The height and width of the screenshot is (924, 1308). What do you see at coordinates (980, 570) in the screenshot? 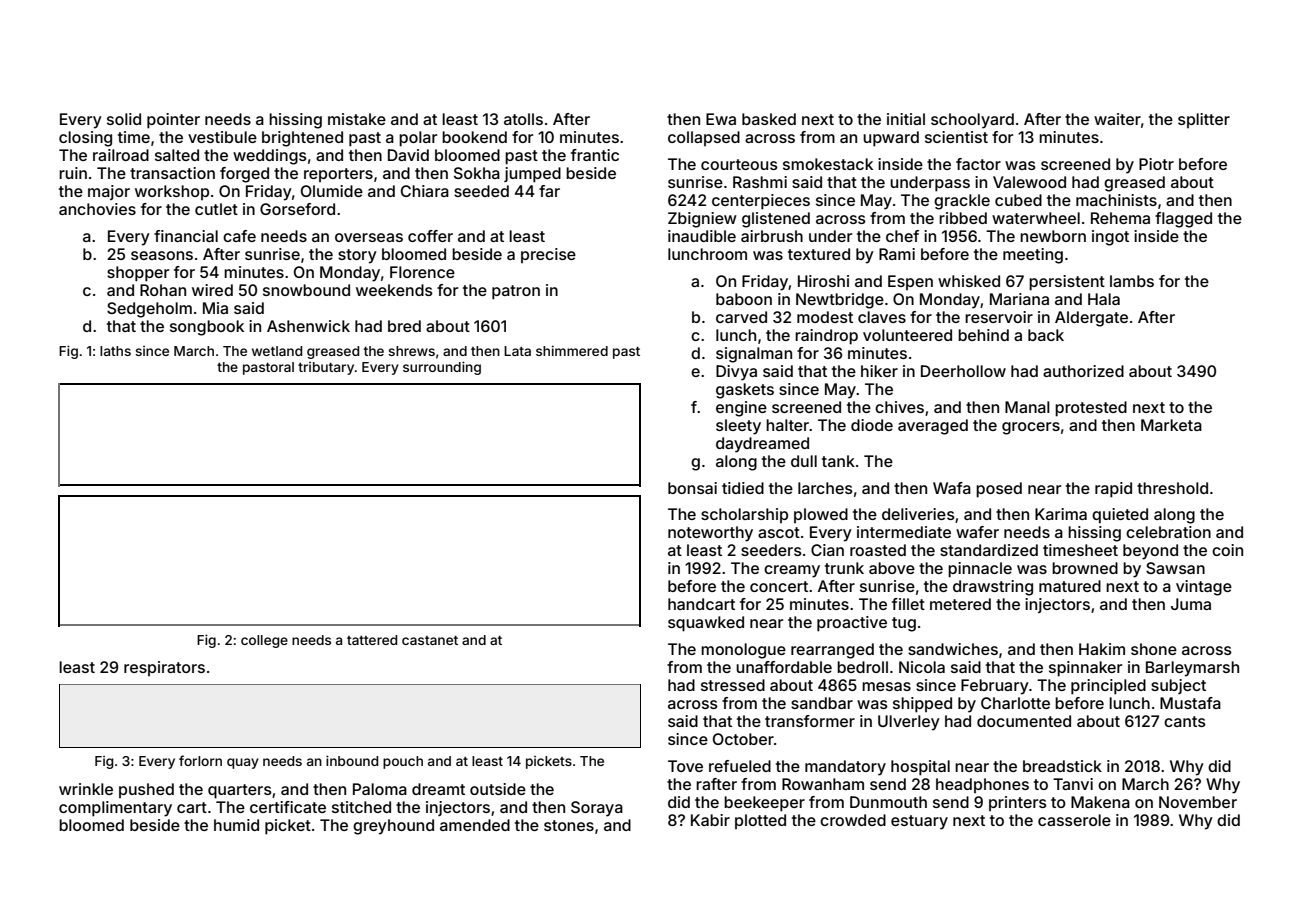
I see `pinnacle` at bounding box center [980, 570].
